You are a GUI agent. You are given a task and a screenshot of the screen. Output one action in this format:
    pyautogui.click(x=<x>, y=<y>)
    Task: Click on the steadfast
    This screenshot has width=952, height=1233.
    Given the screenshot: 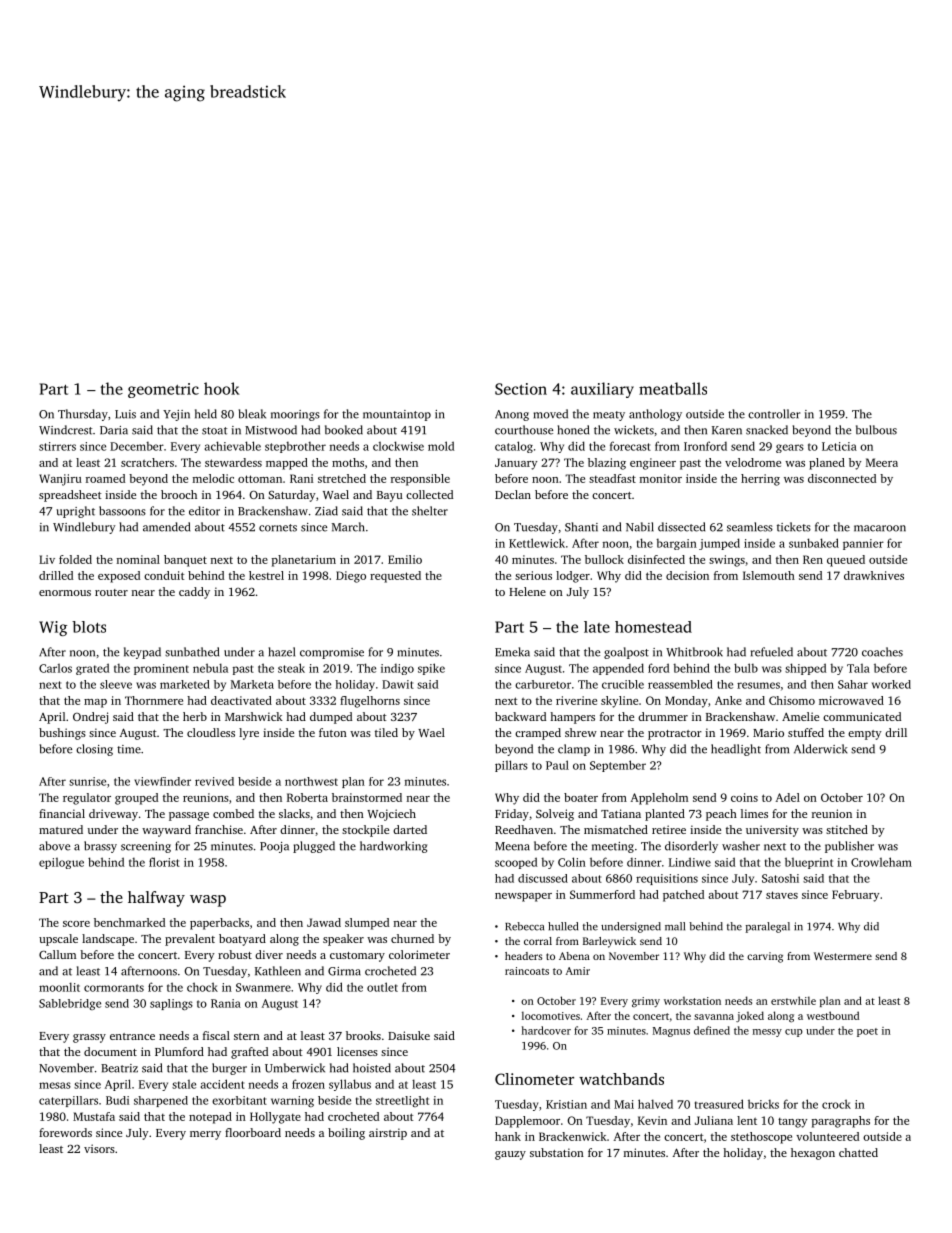 What is the action you would take?
    pyautogui.click(x=612, y=478)
